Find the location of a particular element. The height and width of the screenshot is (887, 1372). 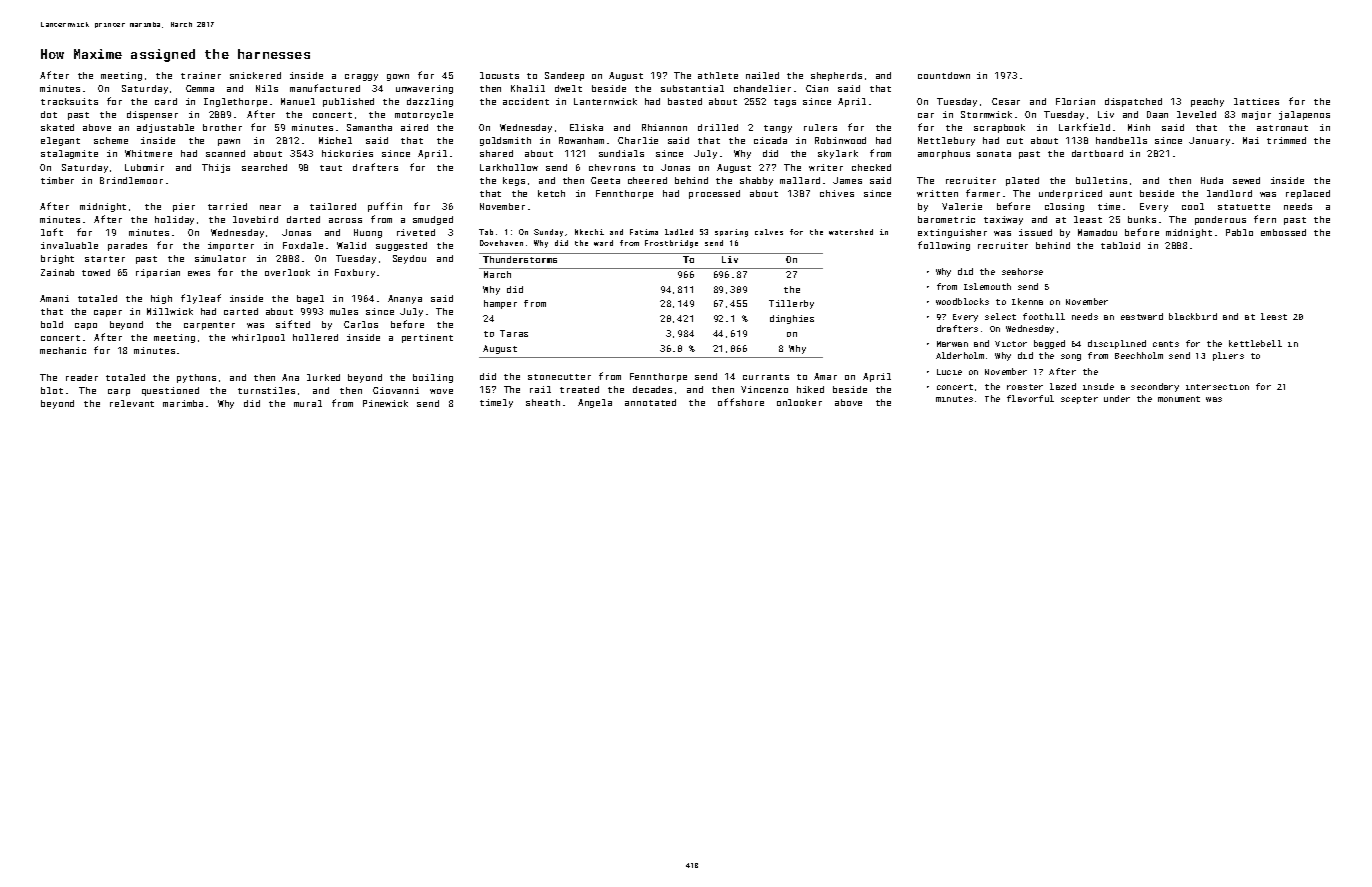

ketch is located at coordinates (551, 193).
